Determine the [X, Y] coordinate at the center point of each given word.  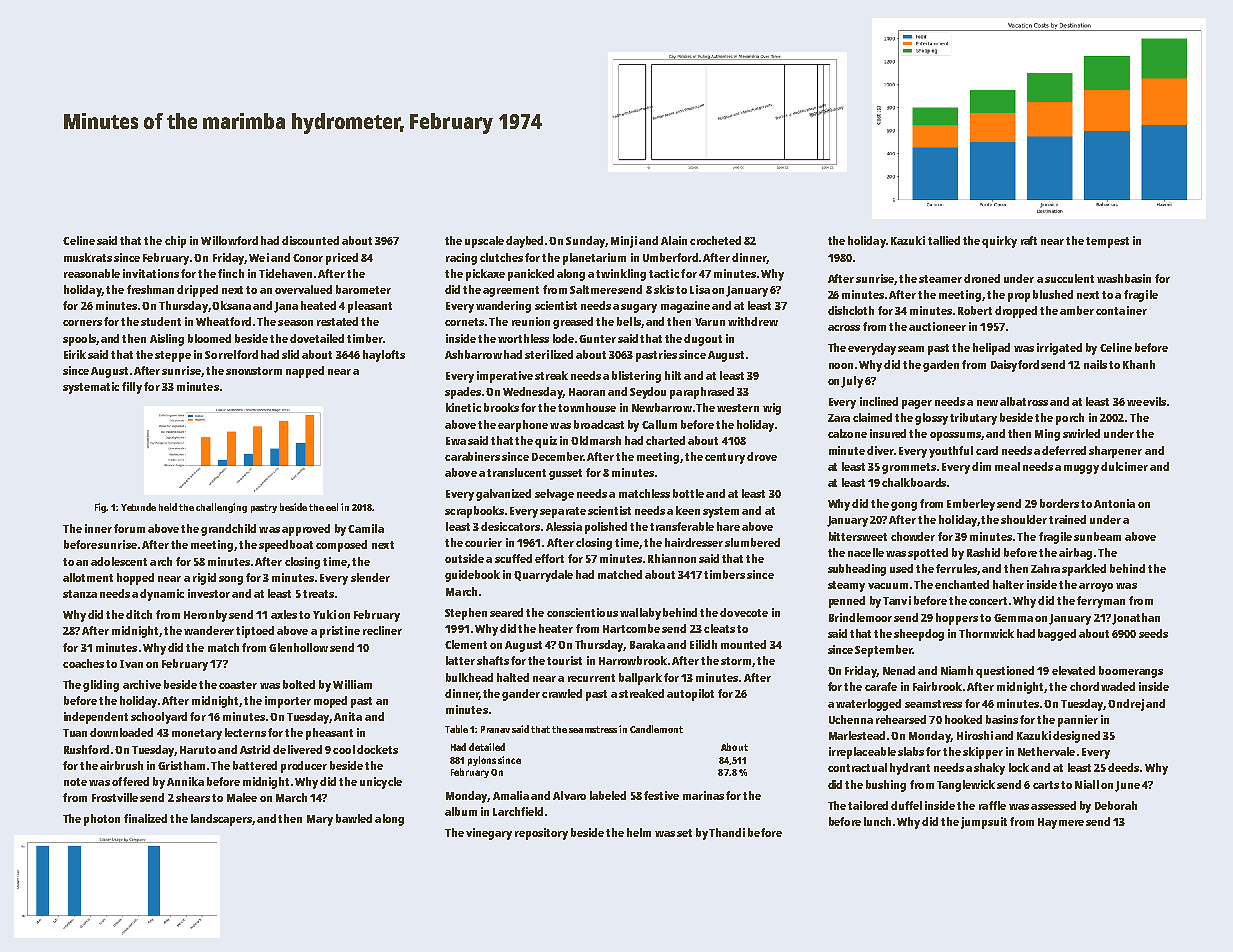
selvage [554, 495]
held [168, 507]
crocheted [715, 240]
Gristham [181, 765]
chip [175, 242]
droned [982, 278]
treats [318, 594]
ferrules [956, 568]
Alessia [564, 526]
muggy [1081, 469]
